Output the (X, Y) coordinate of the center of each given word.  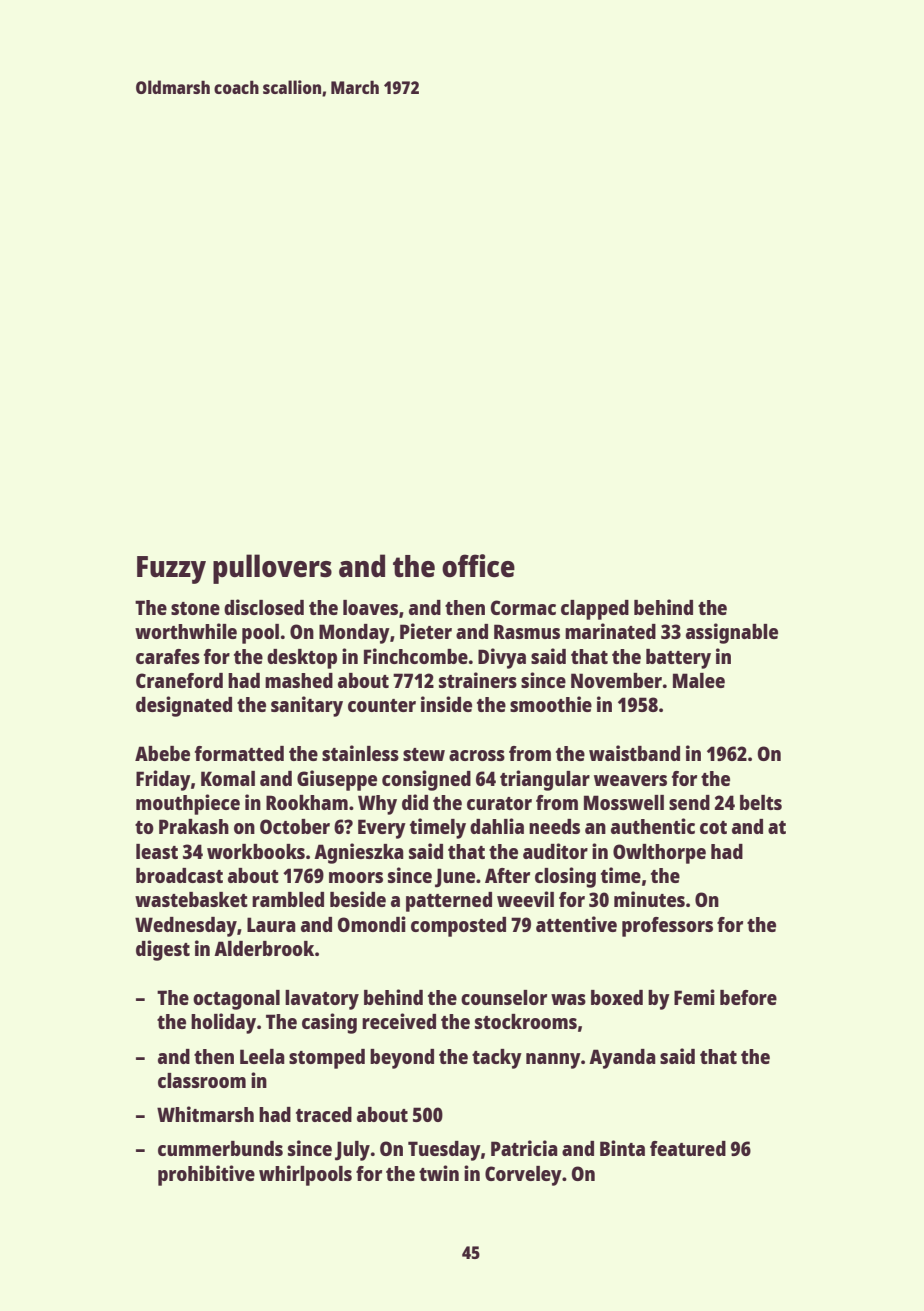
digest (163, 950)
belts (761, 802)
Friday (163, 780)
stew (424, 754)
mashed (299, 680)
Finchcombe (416, 656)
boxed (617, 997)
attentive (576, 924)
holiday (223, 1023)
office (478, 566)
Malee (699, 680)
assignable (732, 633)
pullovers (272, 569)
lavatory (322, 1000)
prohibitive (206, 1175)
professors (667, 927)
